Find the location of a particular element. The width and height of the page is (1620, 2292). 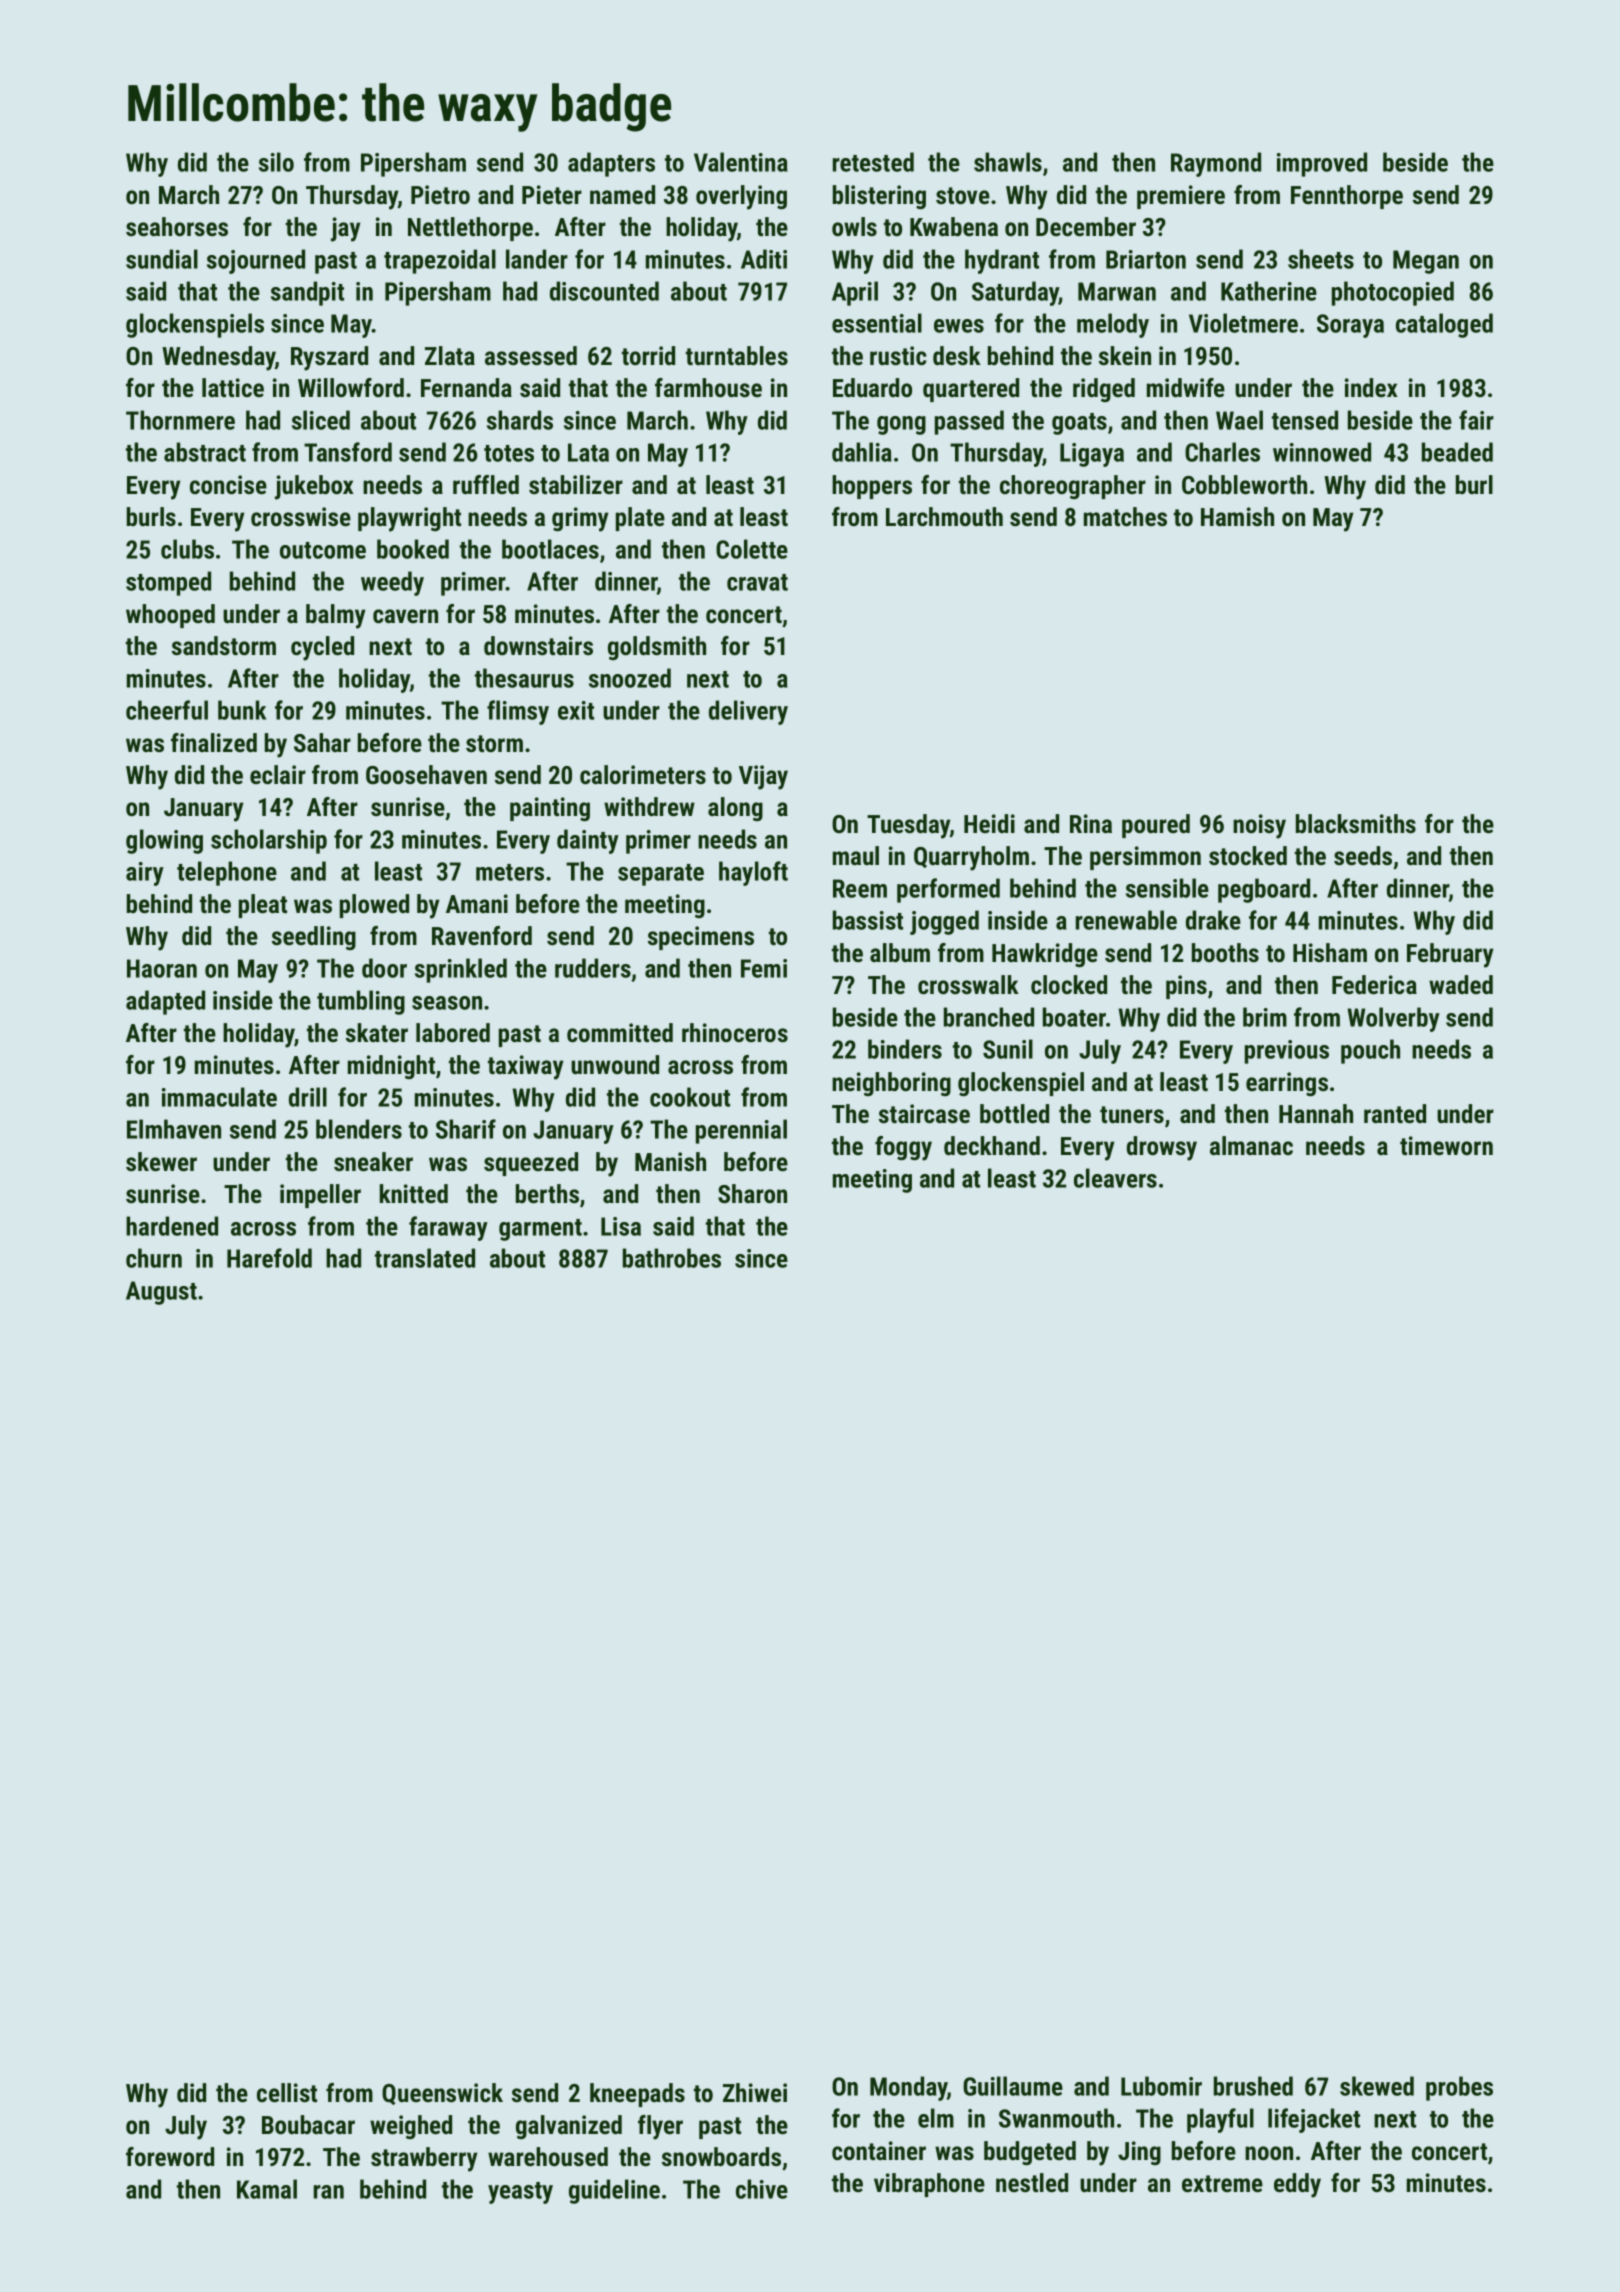

timeworn is located at coordinates (1446, 1145).
